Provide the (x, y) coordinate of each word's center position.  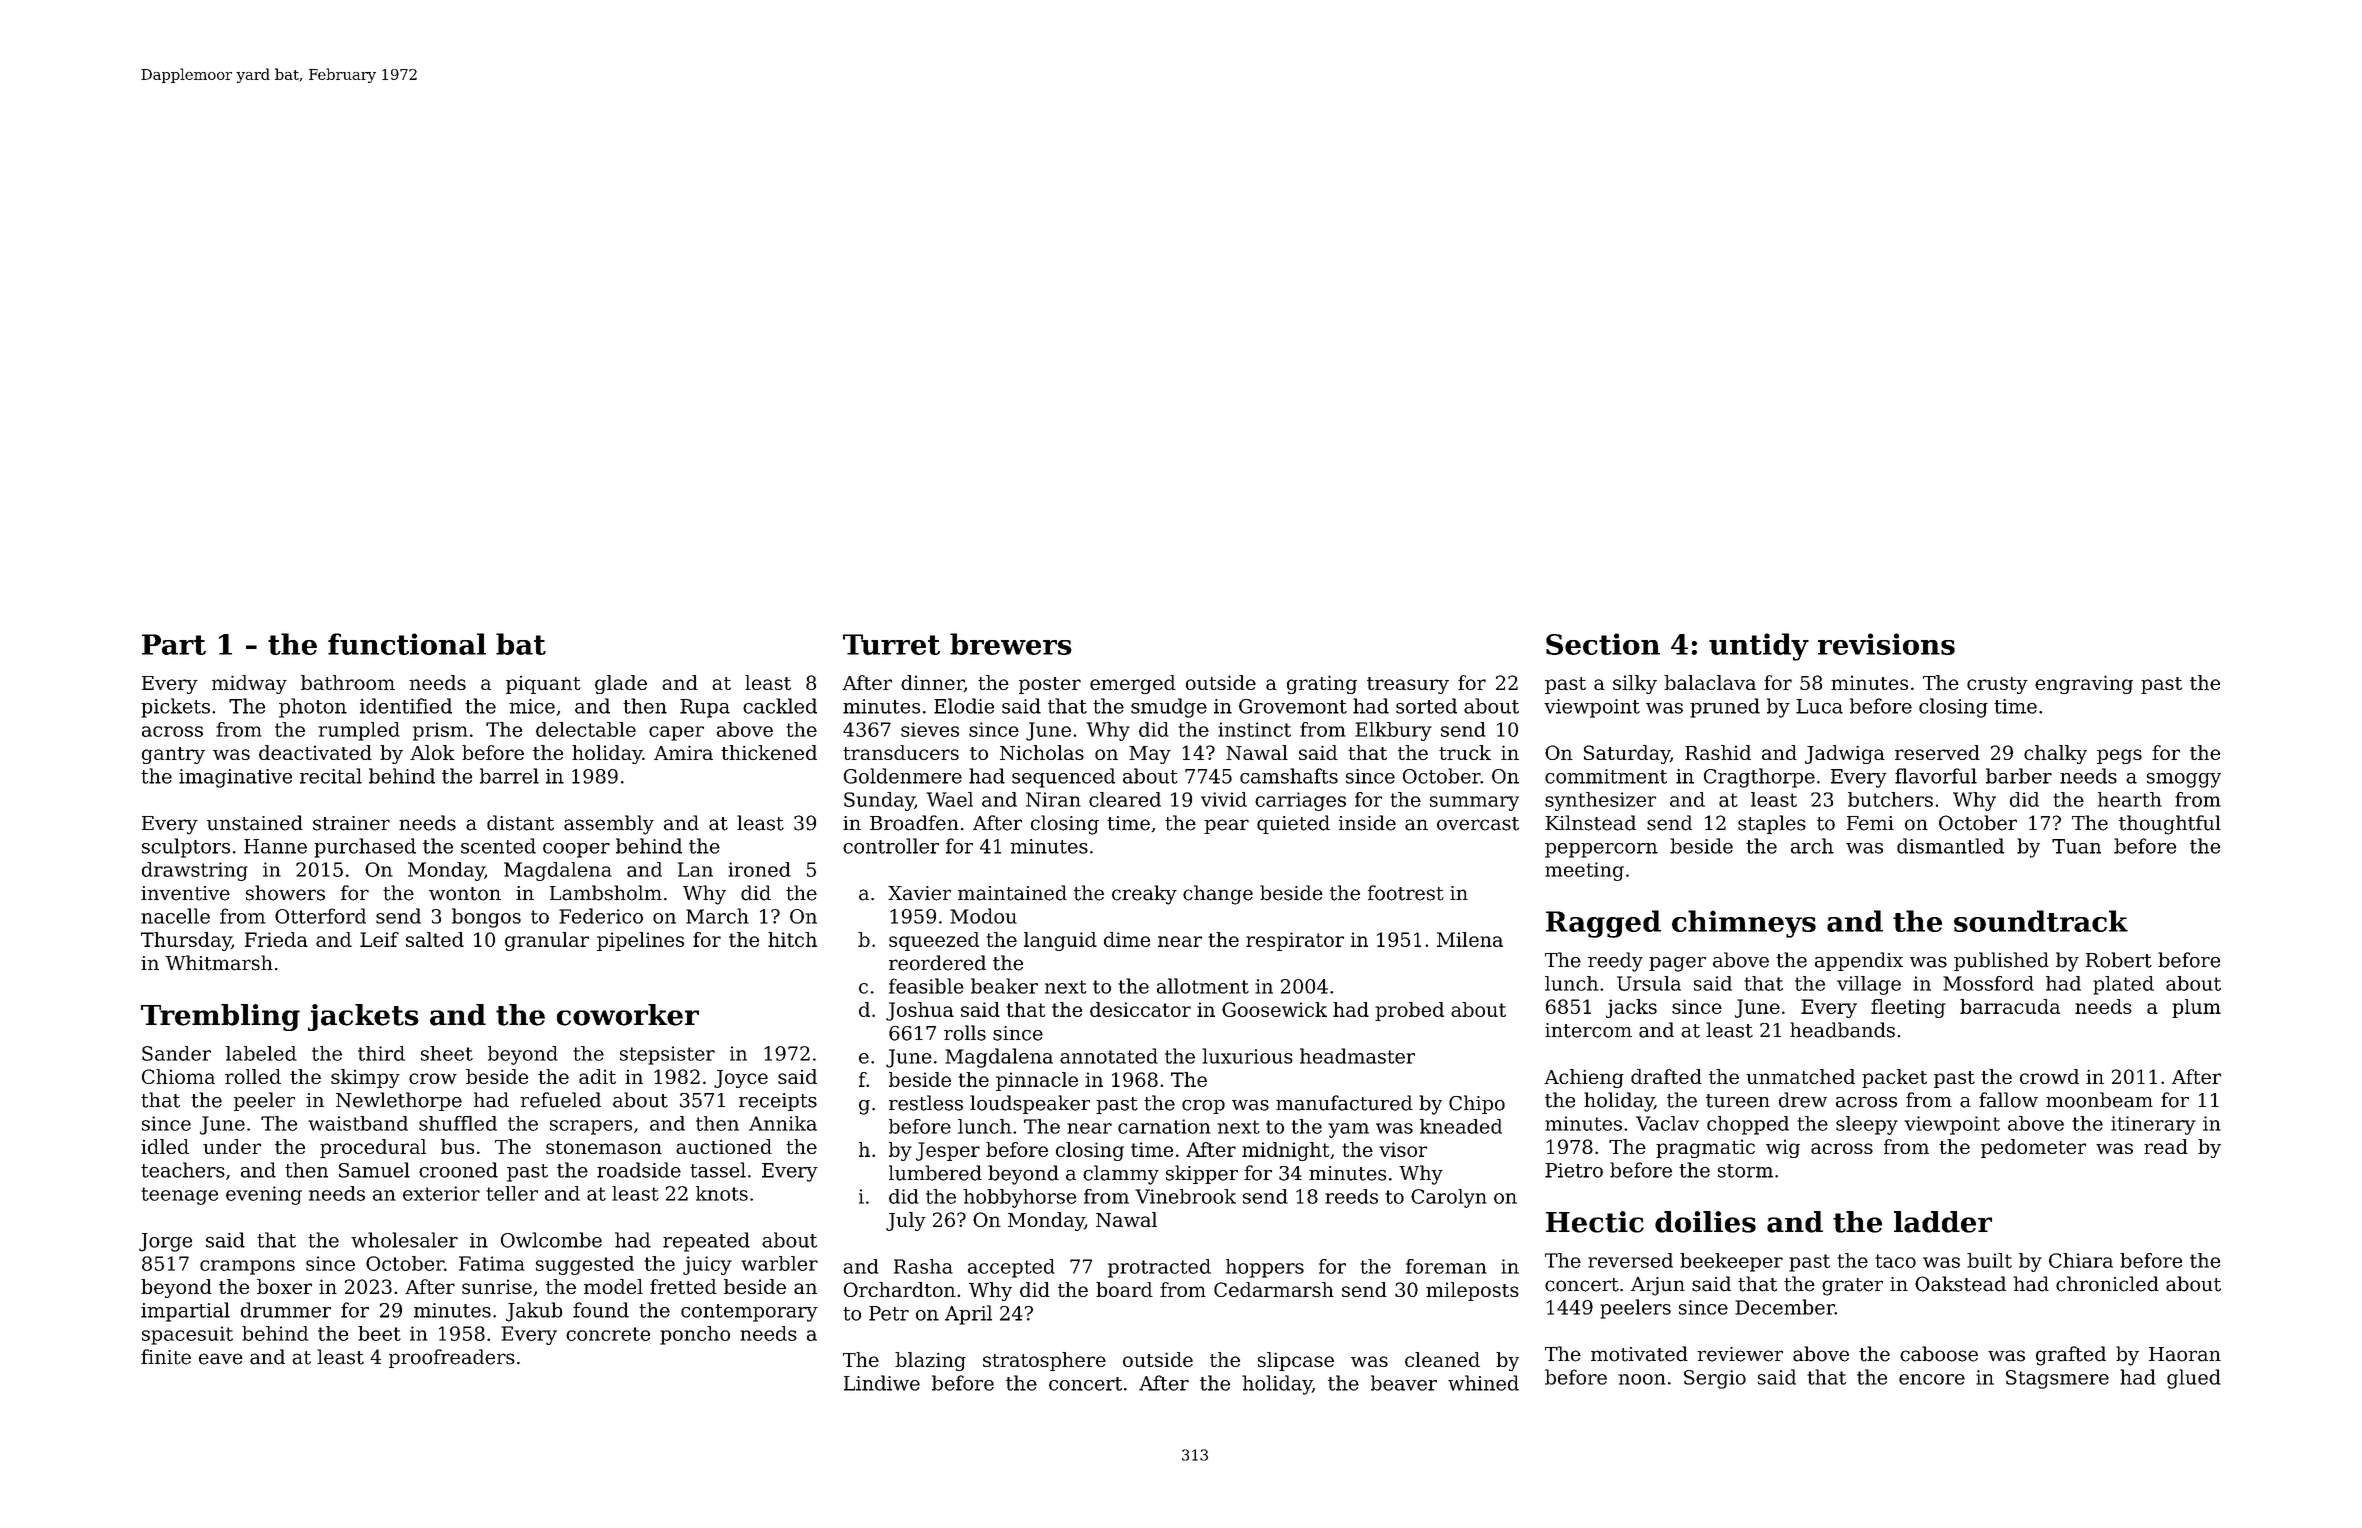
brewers (1011, 644)
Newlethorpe (399, 1101)
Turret (891, 644)
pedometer (2033, 1148)
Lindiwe (882, 1383)
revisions (1886, 644)
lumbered (935, 1173)
